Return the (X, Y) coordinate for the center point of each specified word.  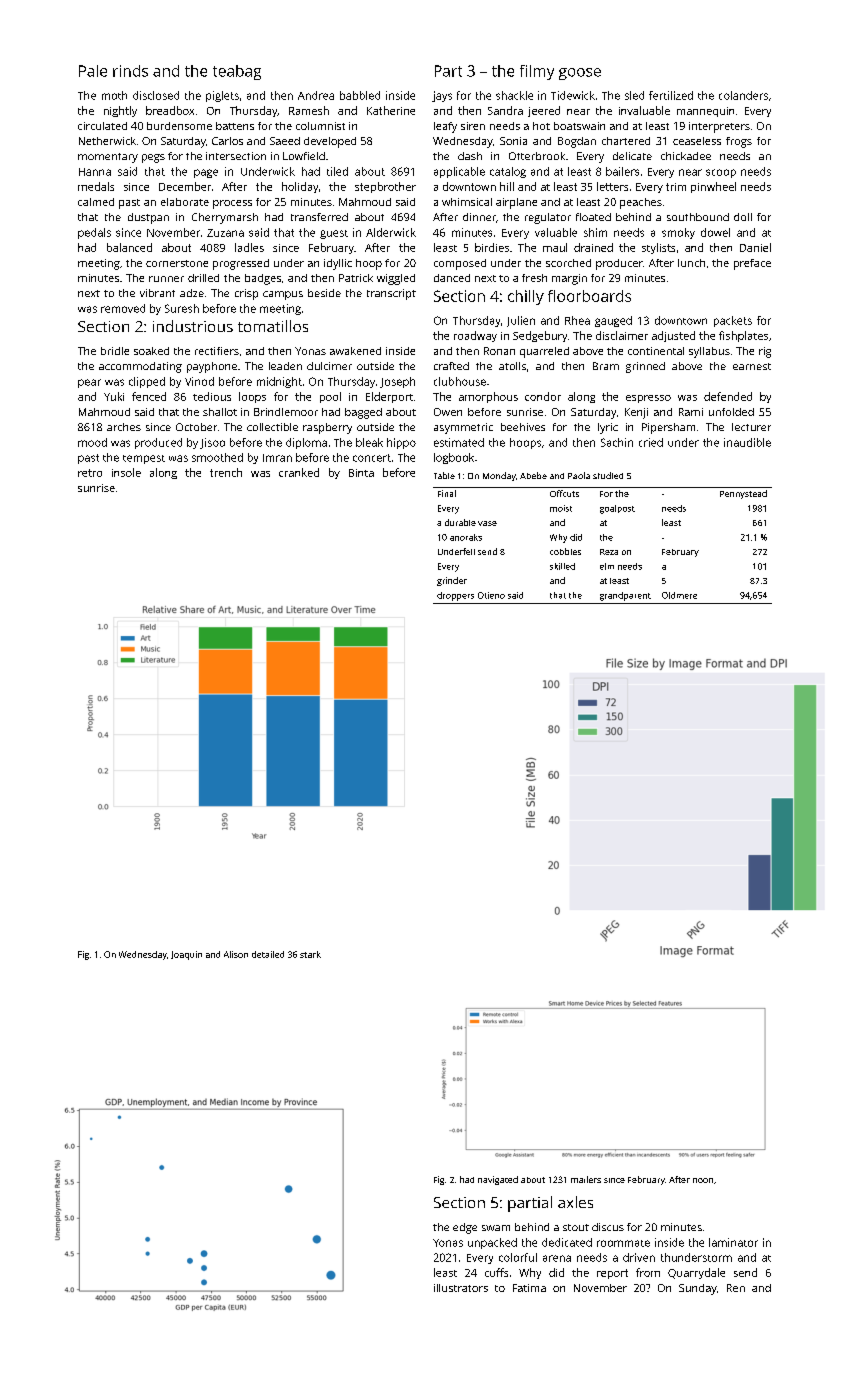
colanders (743, 95)
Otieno (491, 595)
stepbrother (385, 187)
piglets (222, 96)
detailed (268, 954)
